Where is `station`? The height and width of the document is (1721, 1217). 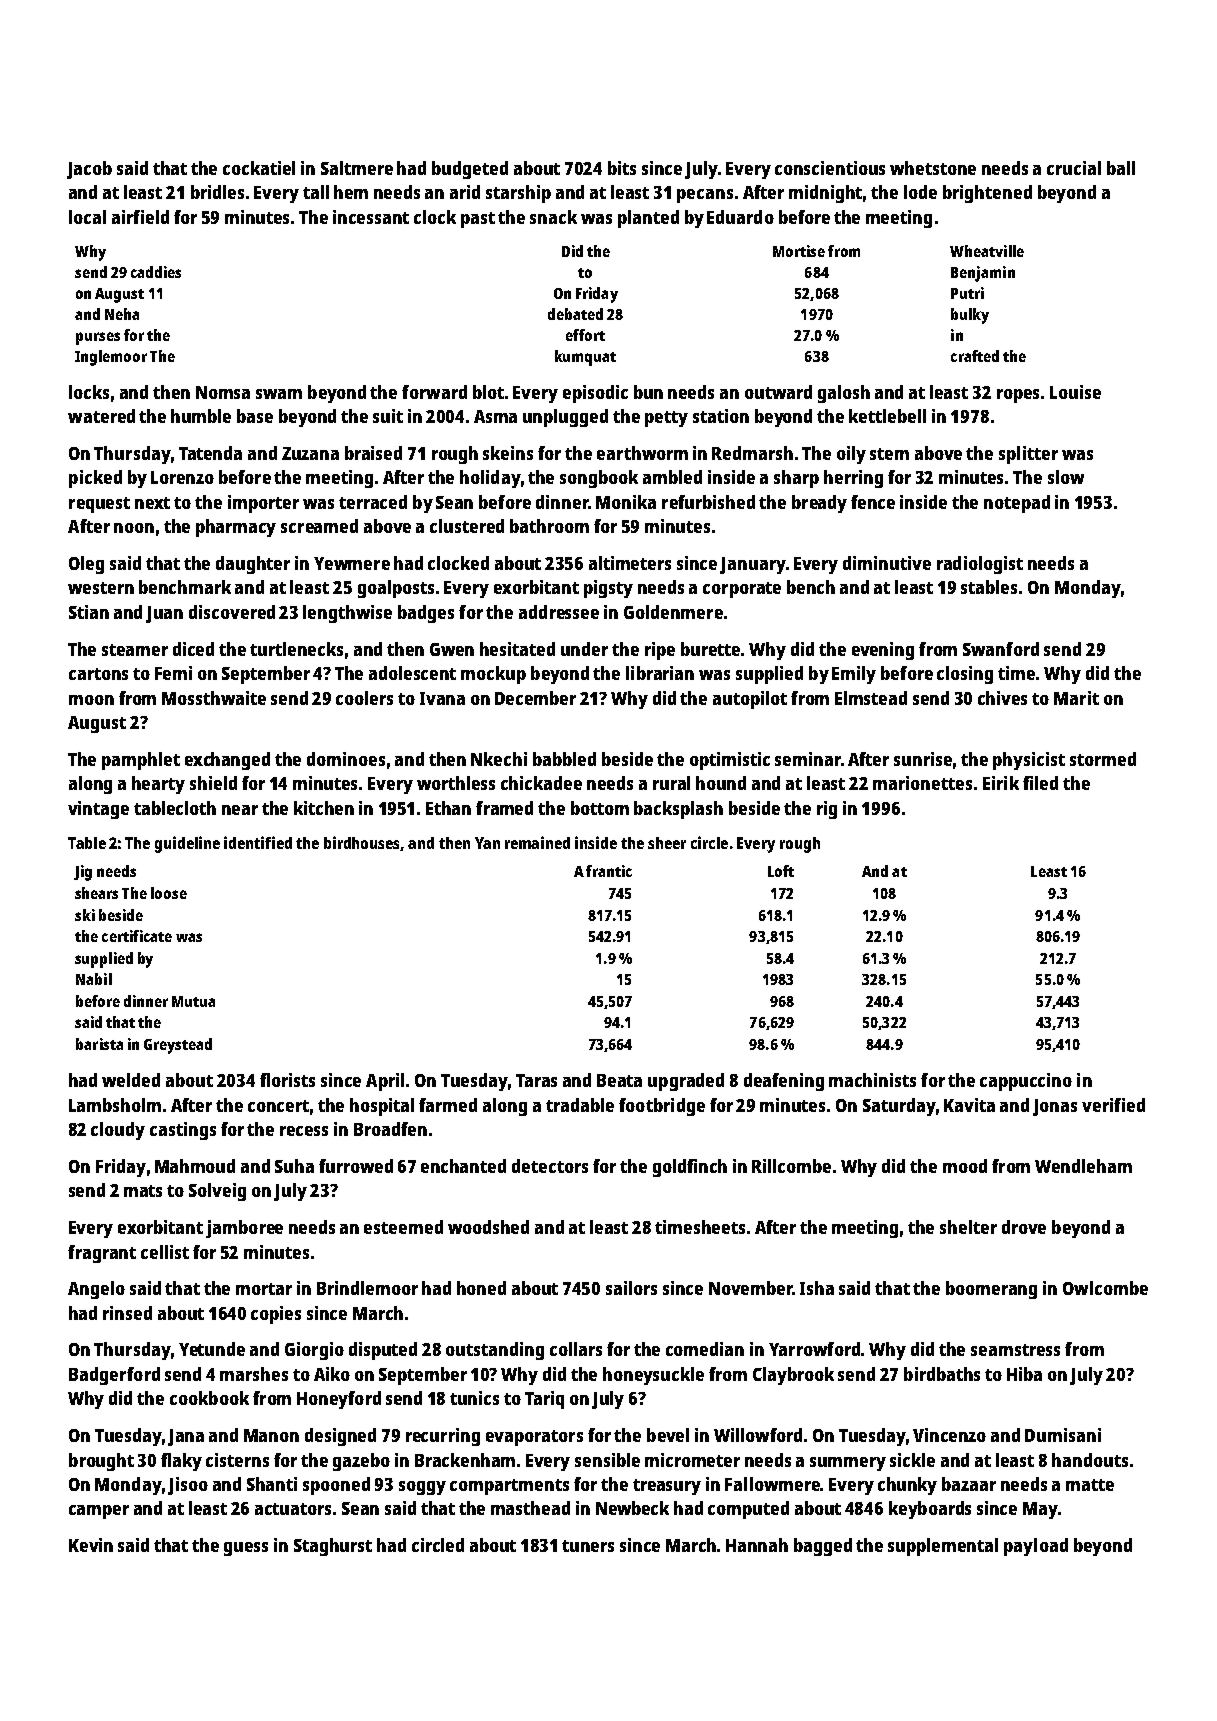
station is located at coordinates (721, 416).
